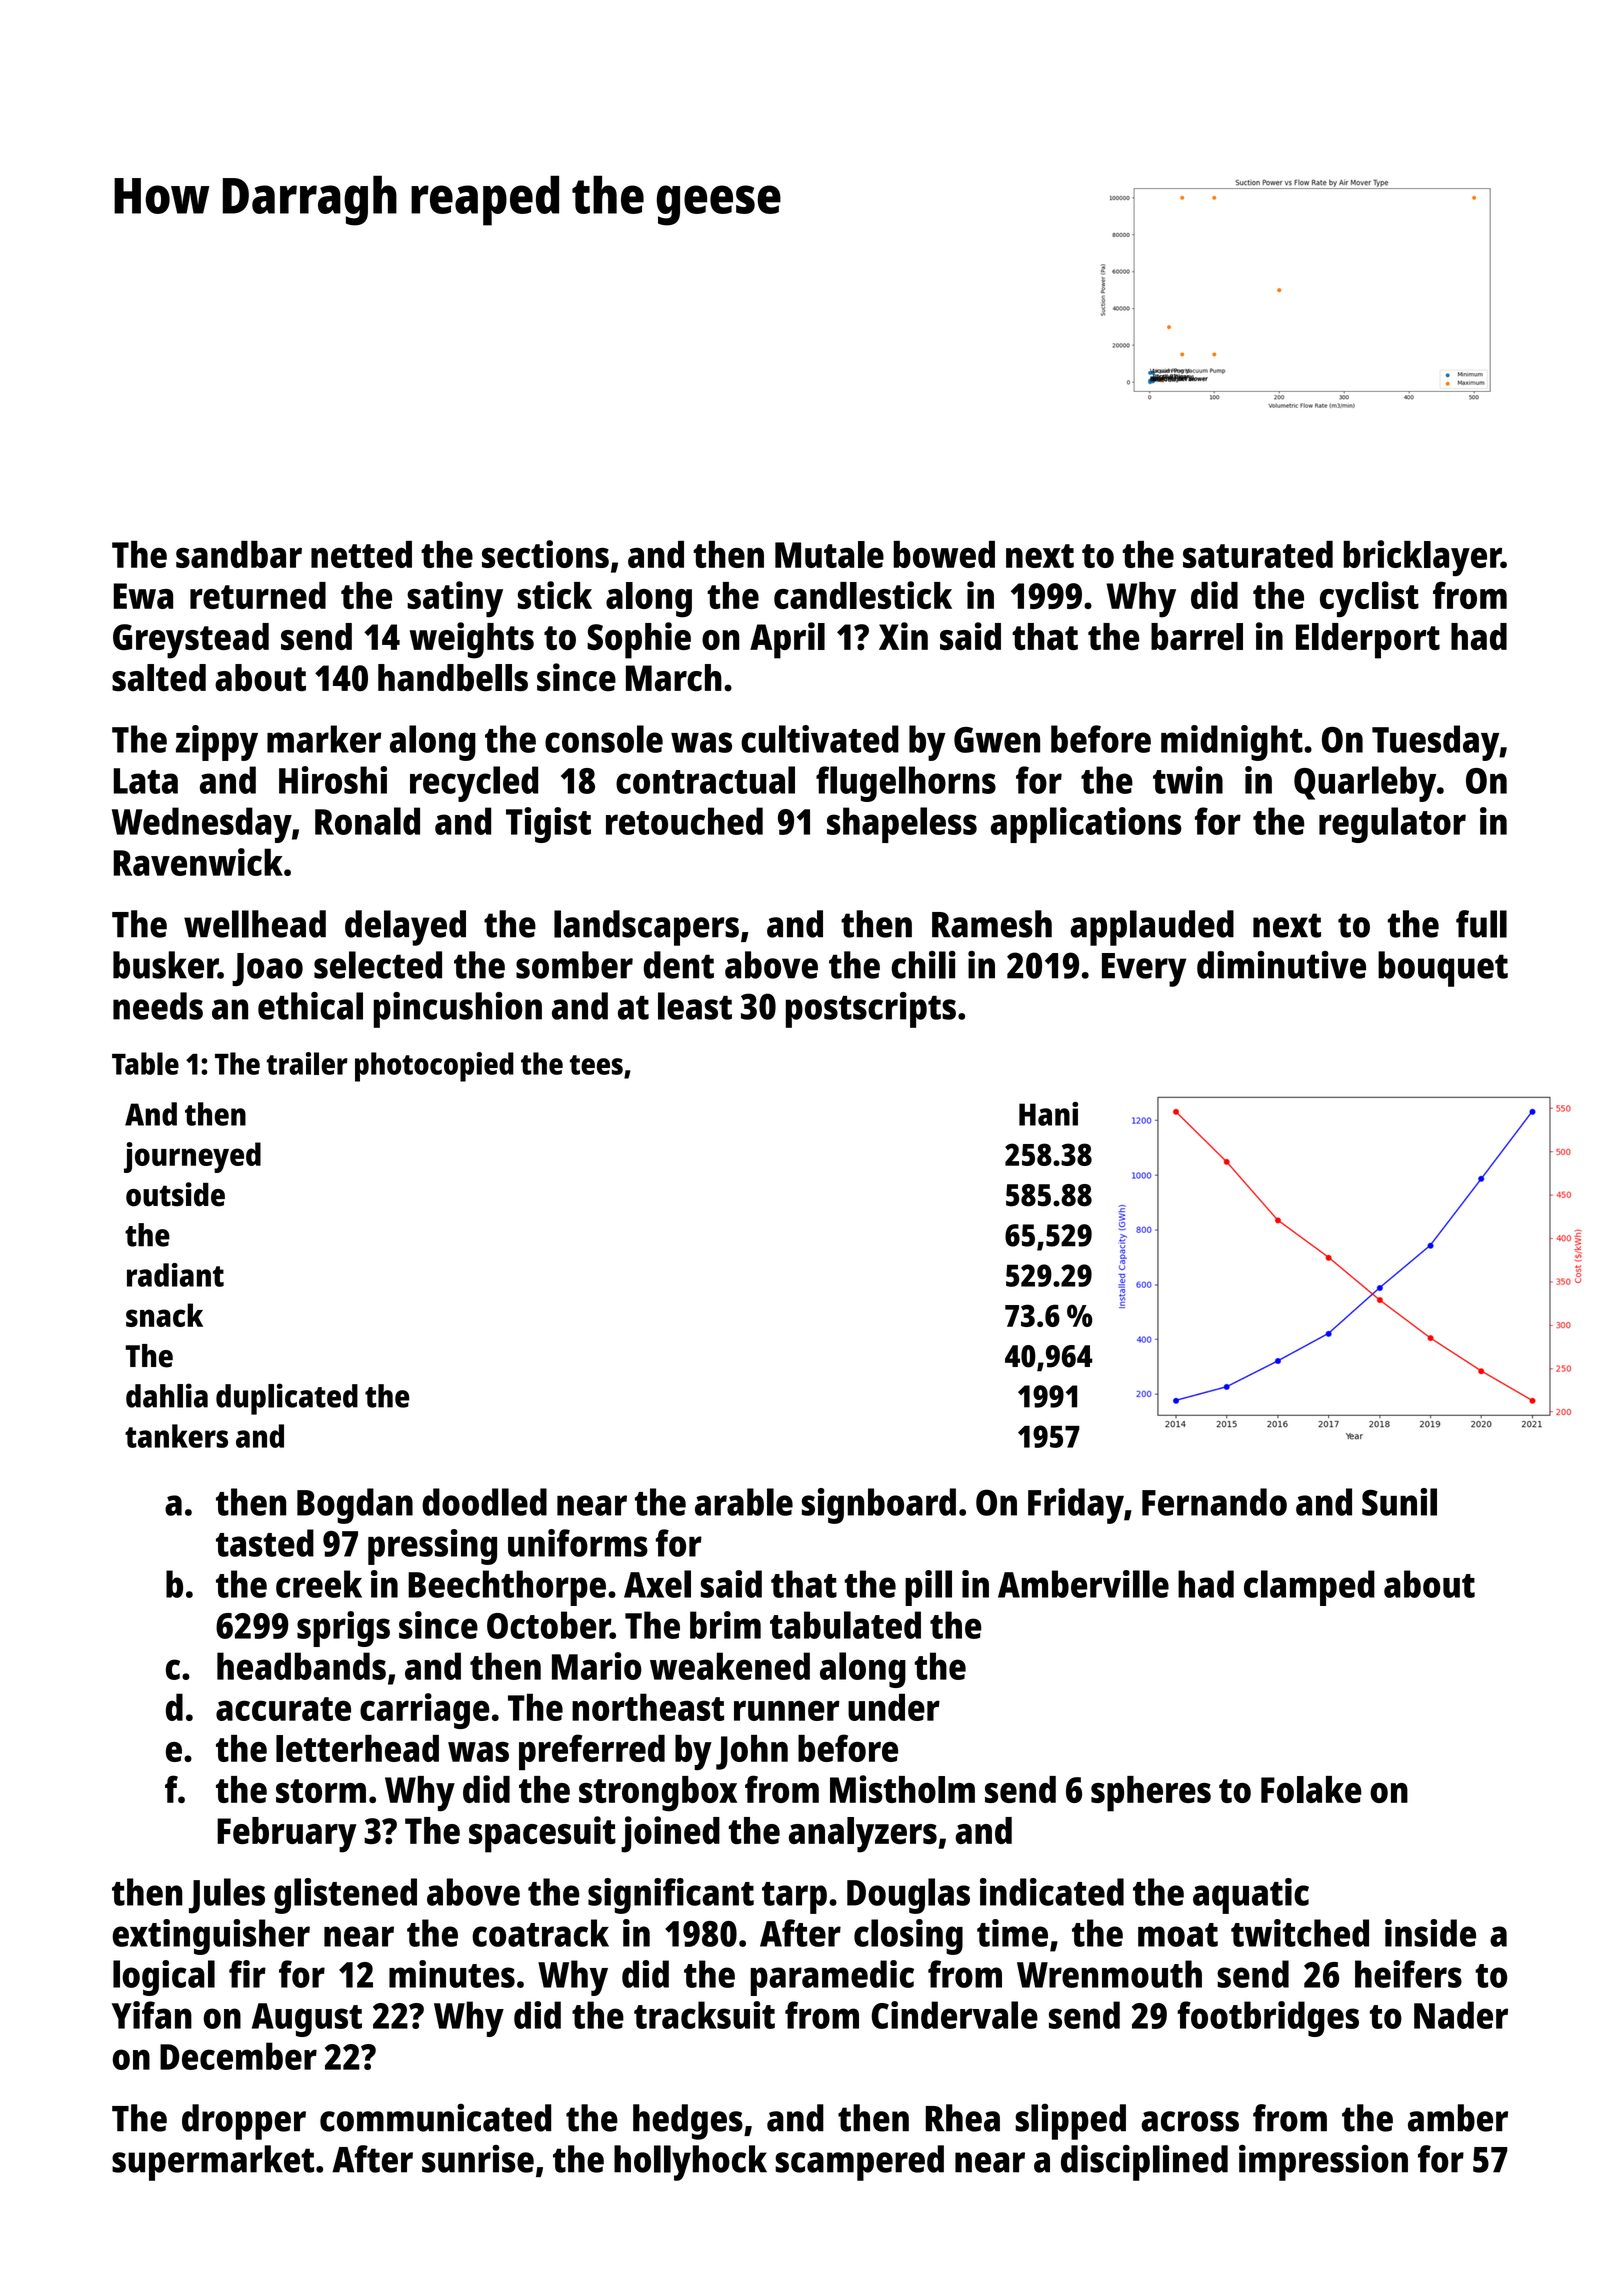 Image resolution: width=1620 pixels, height=2292 pixels. I want to click on coatrack, so click(540, 1933).
